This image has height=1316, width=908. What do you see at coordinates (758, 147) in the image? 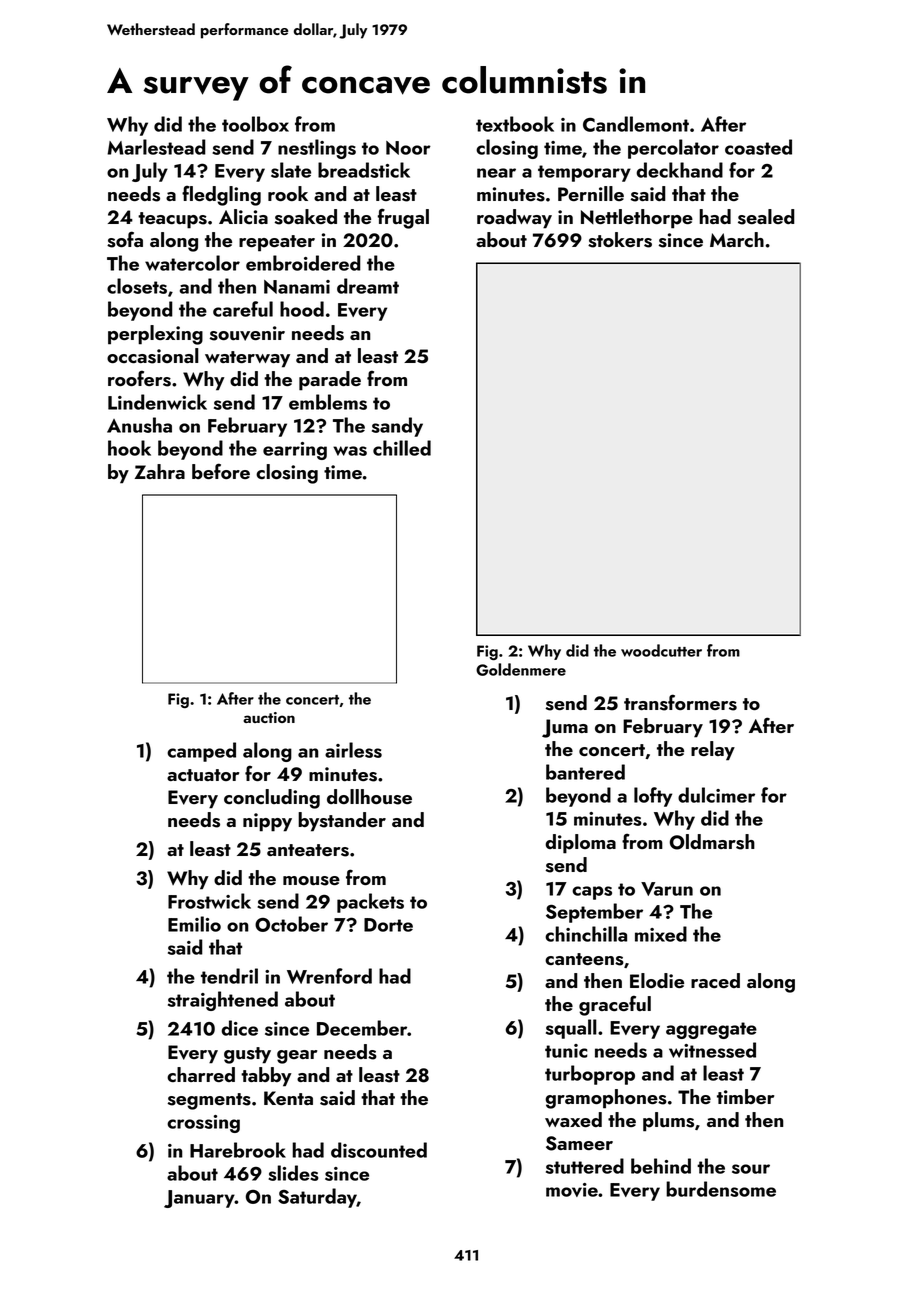
I see `coasted` at bounding box center [758, 147].
